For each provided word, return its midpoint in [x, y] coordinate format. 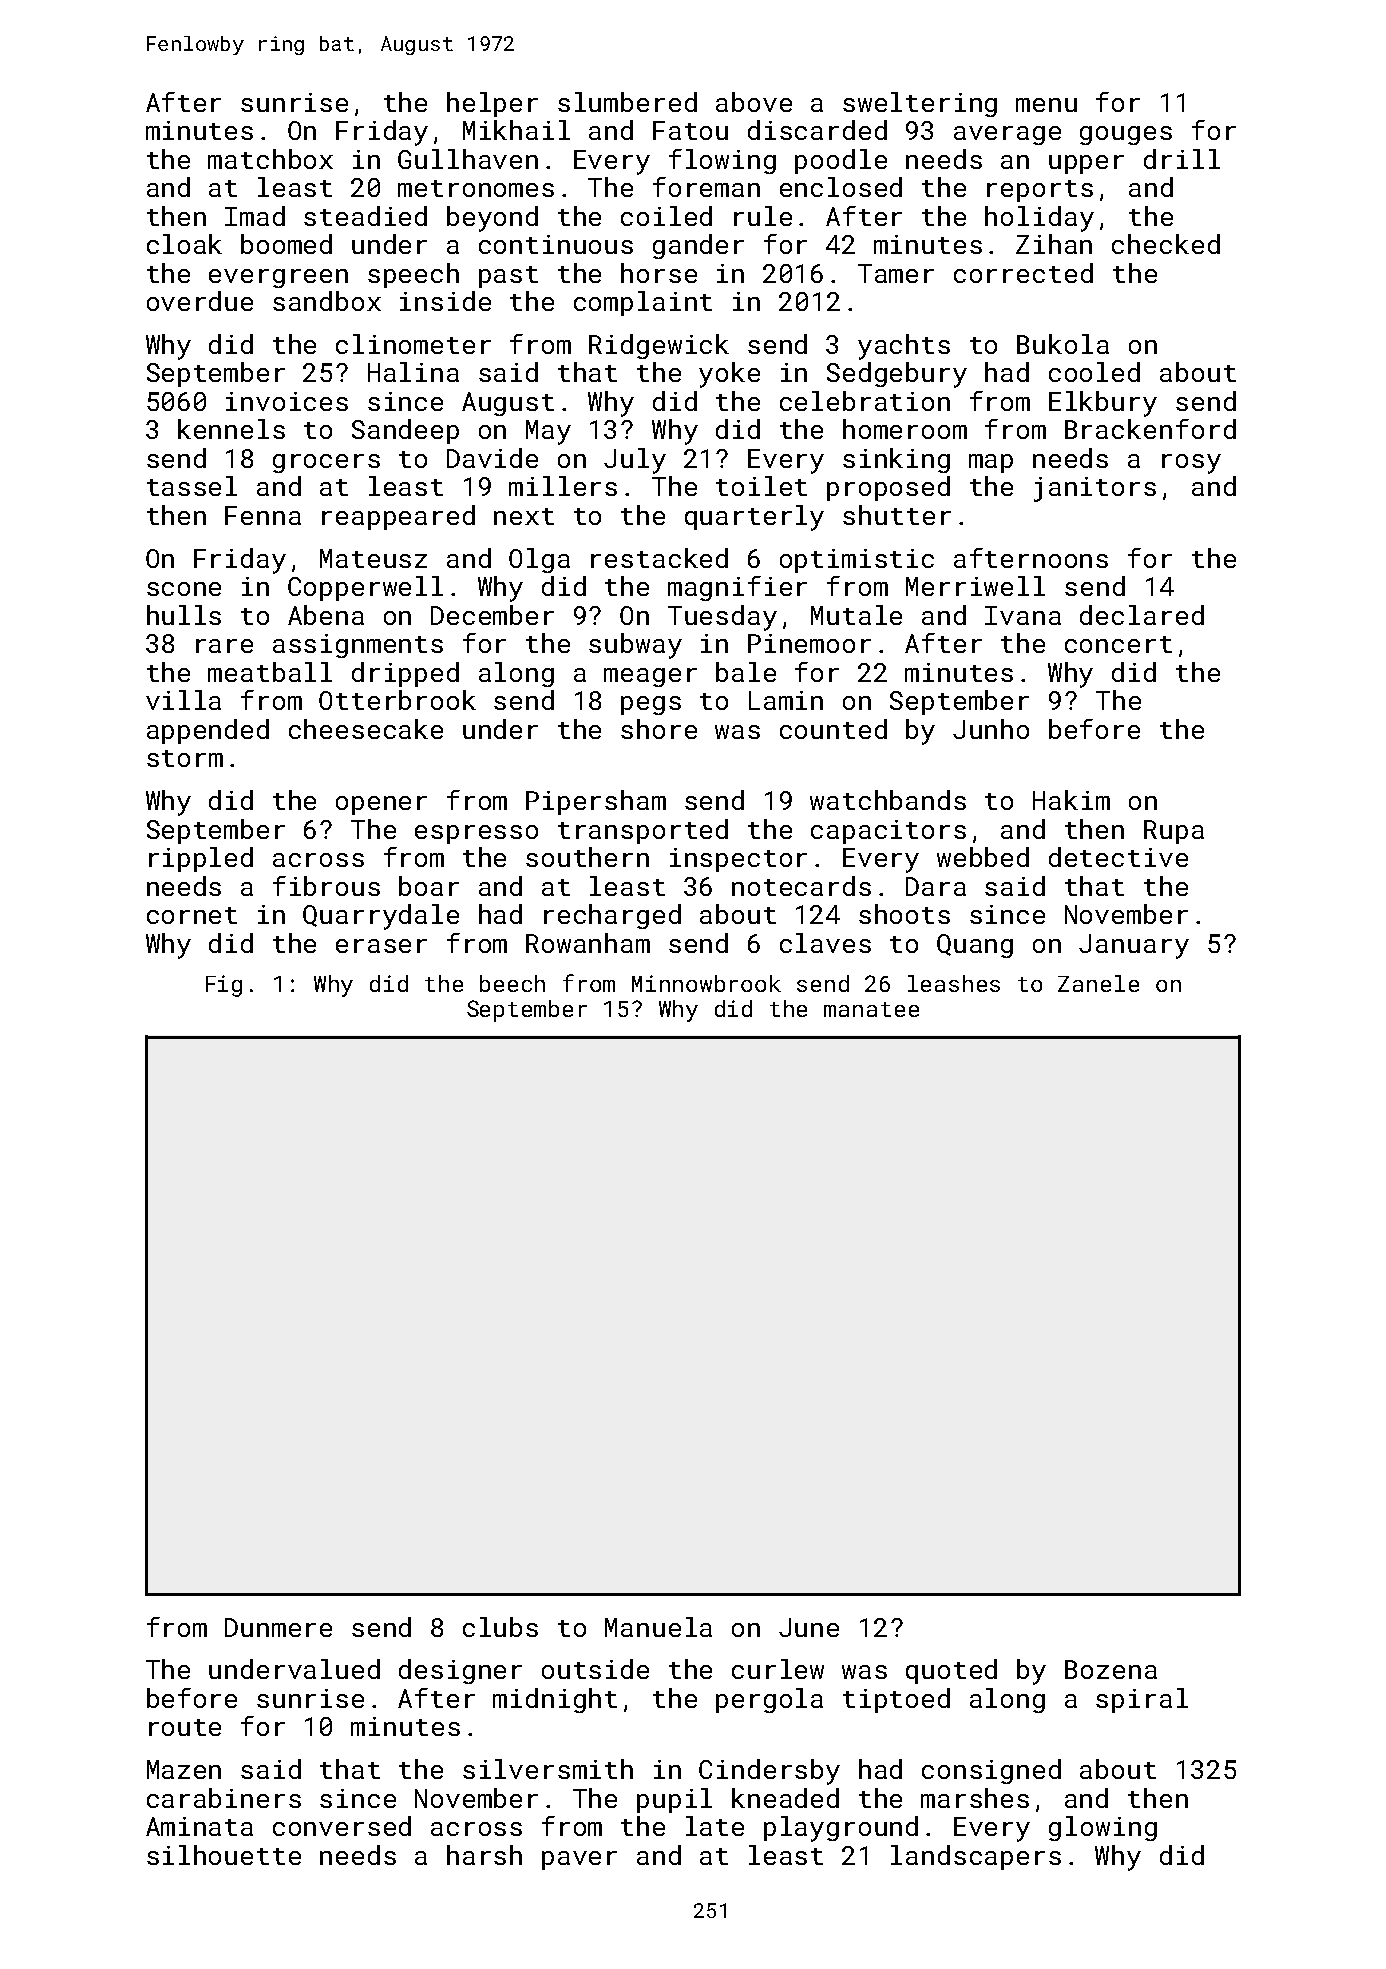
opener [381, 805]
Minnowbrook [706, 983]
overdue [200, 301]
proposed [888, 488]
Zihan [1054, 244]
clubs [500, 1627]
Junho [991, 729]
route [185, 1727]
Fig [224, 986]
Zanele [1098, 983]
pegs [651, 705]
